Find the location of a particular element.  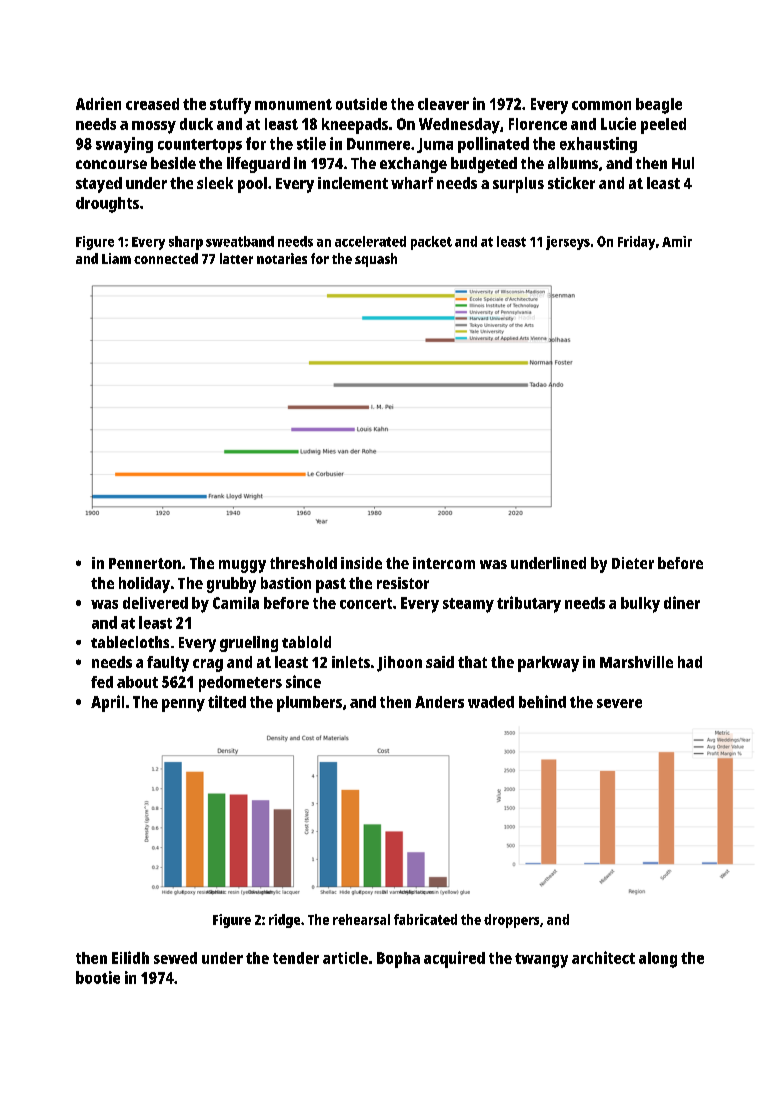

bootie is located at coordinates (98, 977).
